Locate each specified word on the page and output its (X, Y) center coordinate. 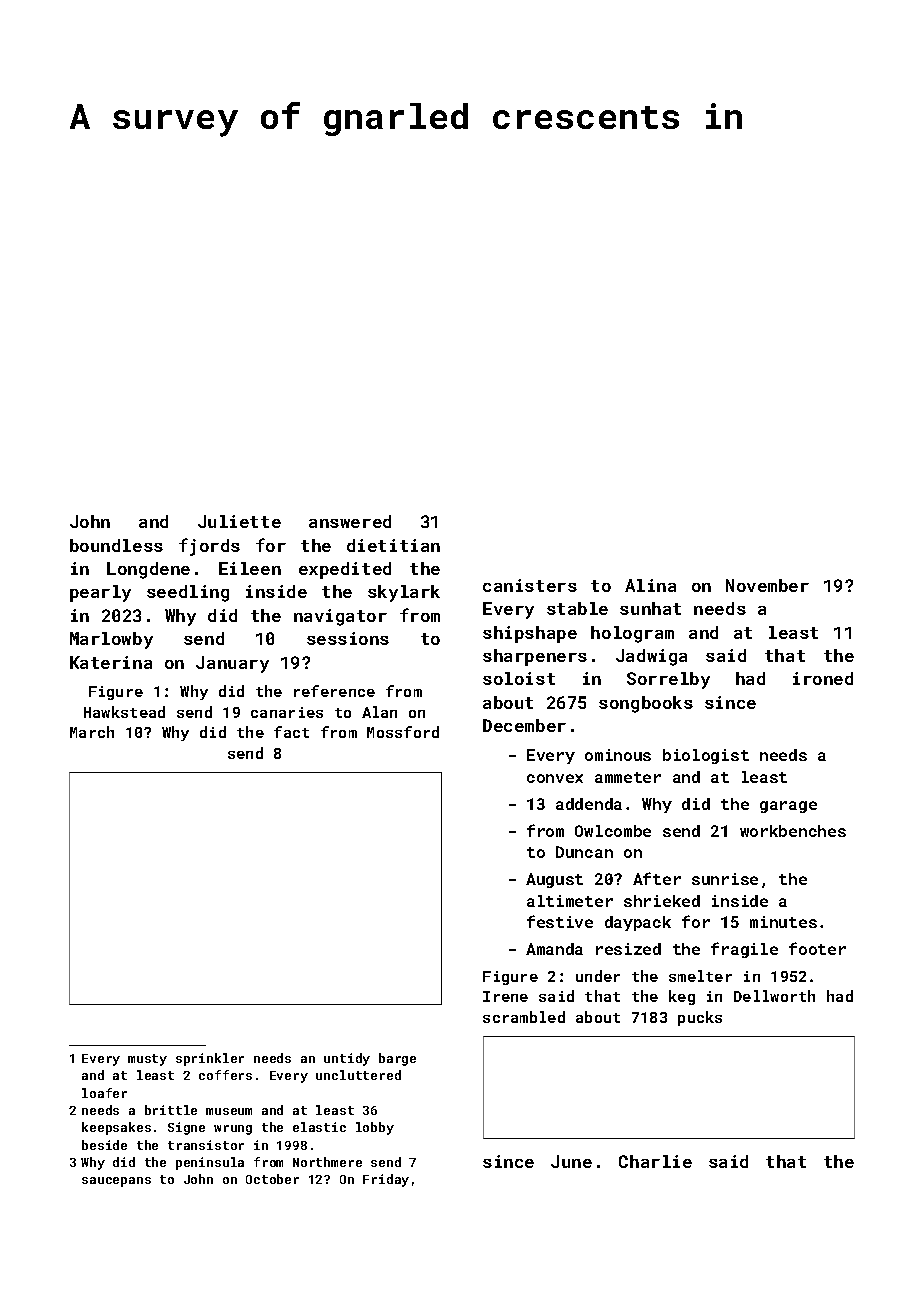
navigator (340, 617)
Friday (386, 1180)
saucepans (116, 1182)
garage (788, 807)
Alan (379, 712)
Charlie (655, 1161)
